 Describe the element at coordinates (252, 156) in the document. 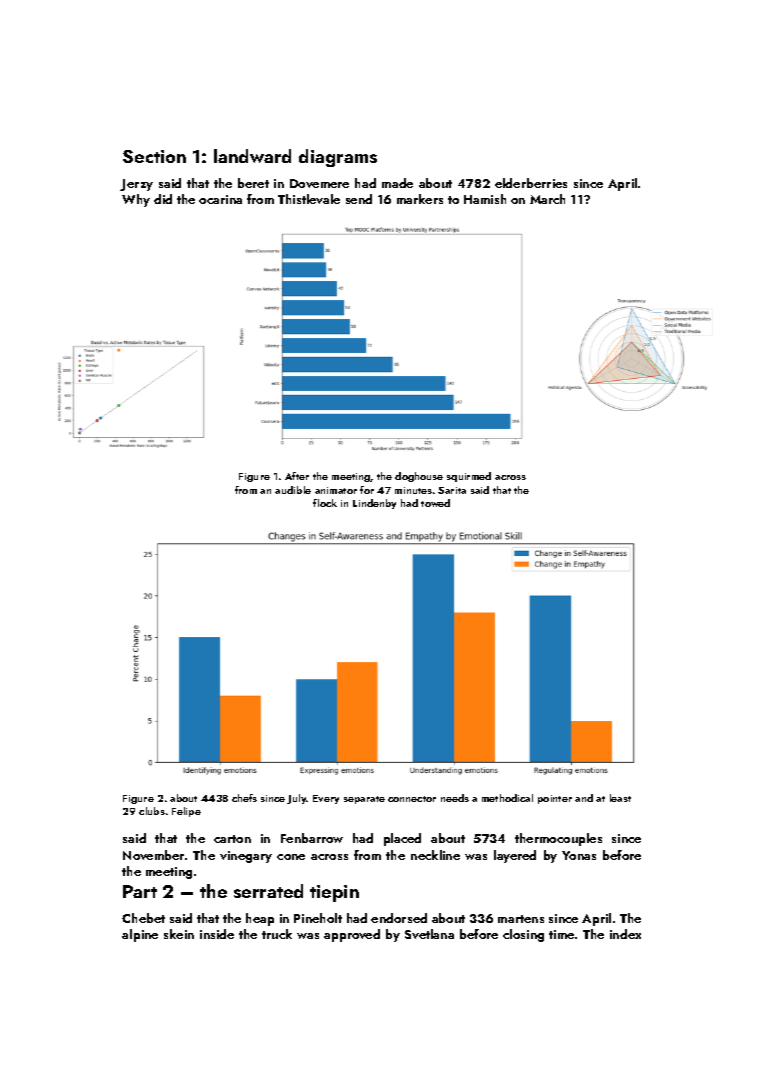

I see `landward` at that location.
